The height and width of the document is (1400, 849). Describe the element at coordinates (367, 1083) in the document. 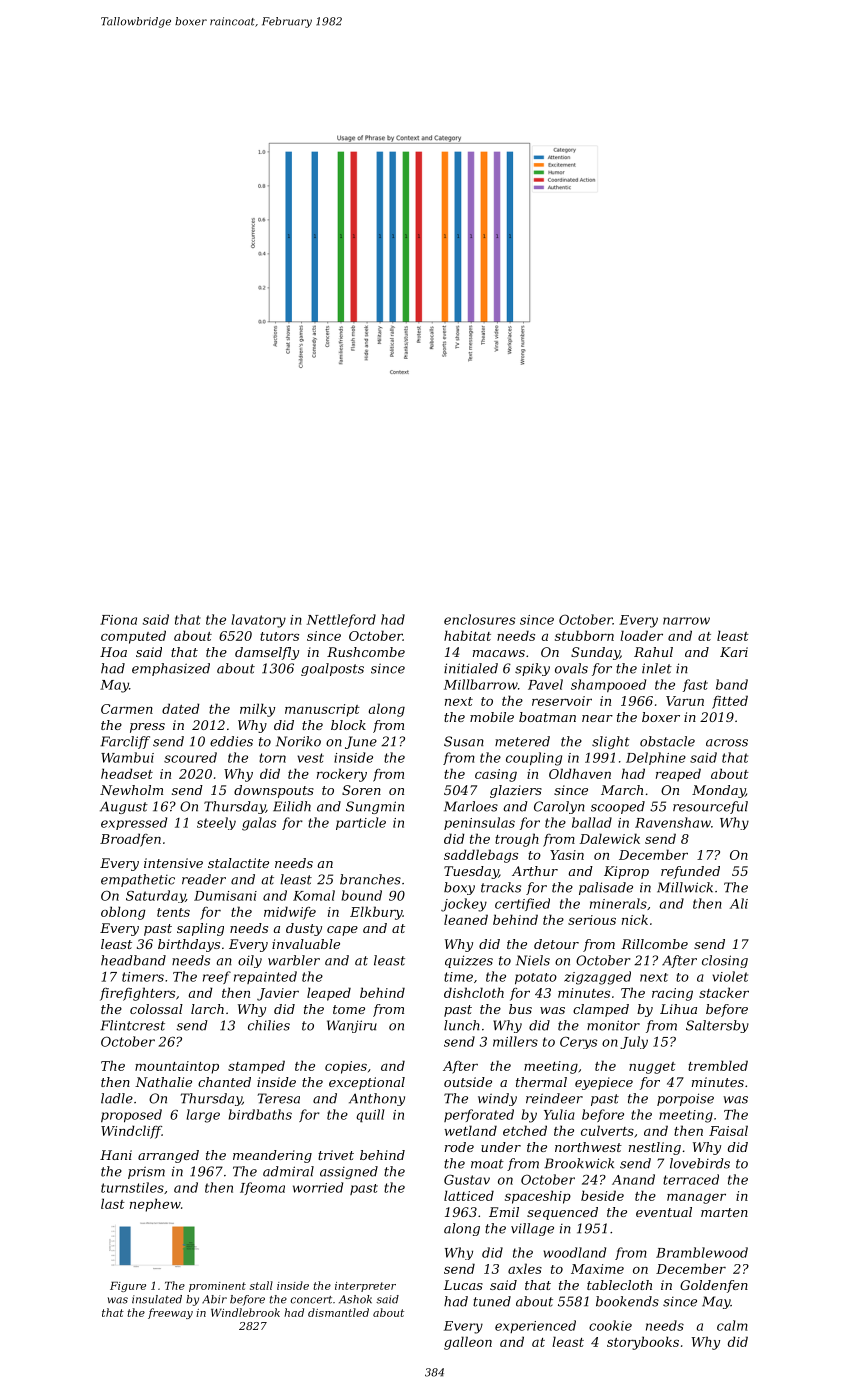

I see `exceptional` at that location.
